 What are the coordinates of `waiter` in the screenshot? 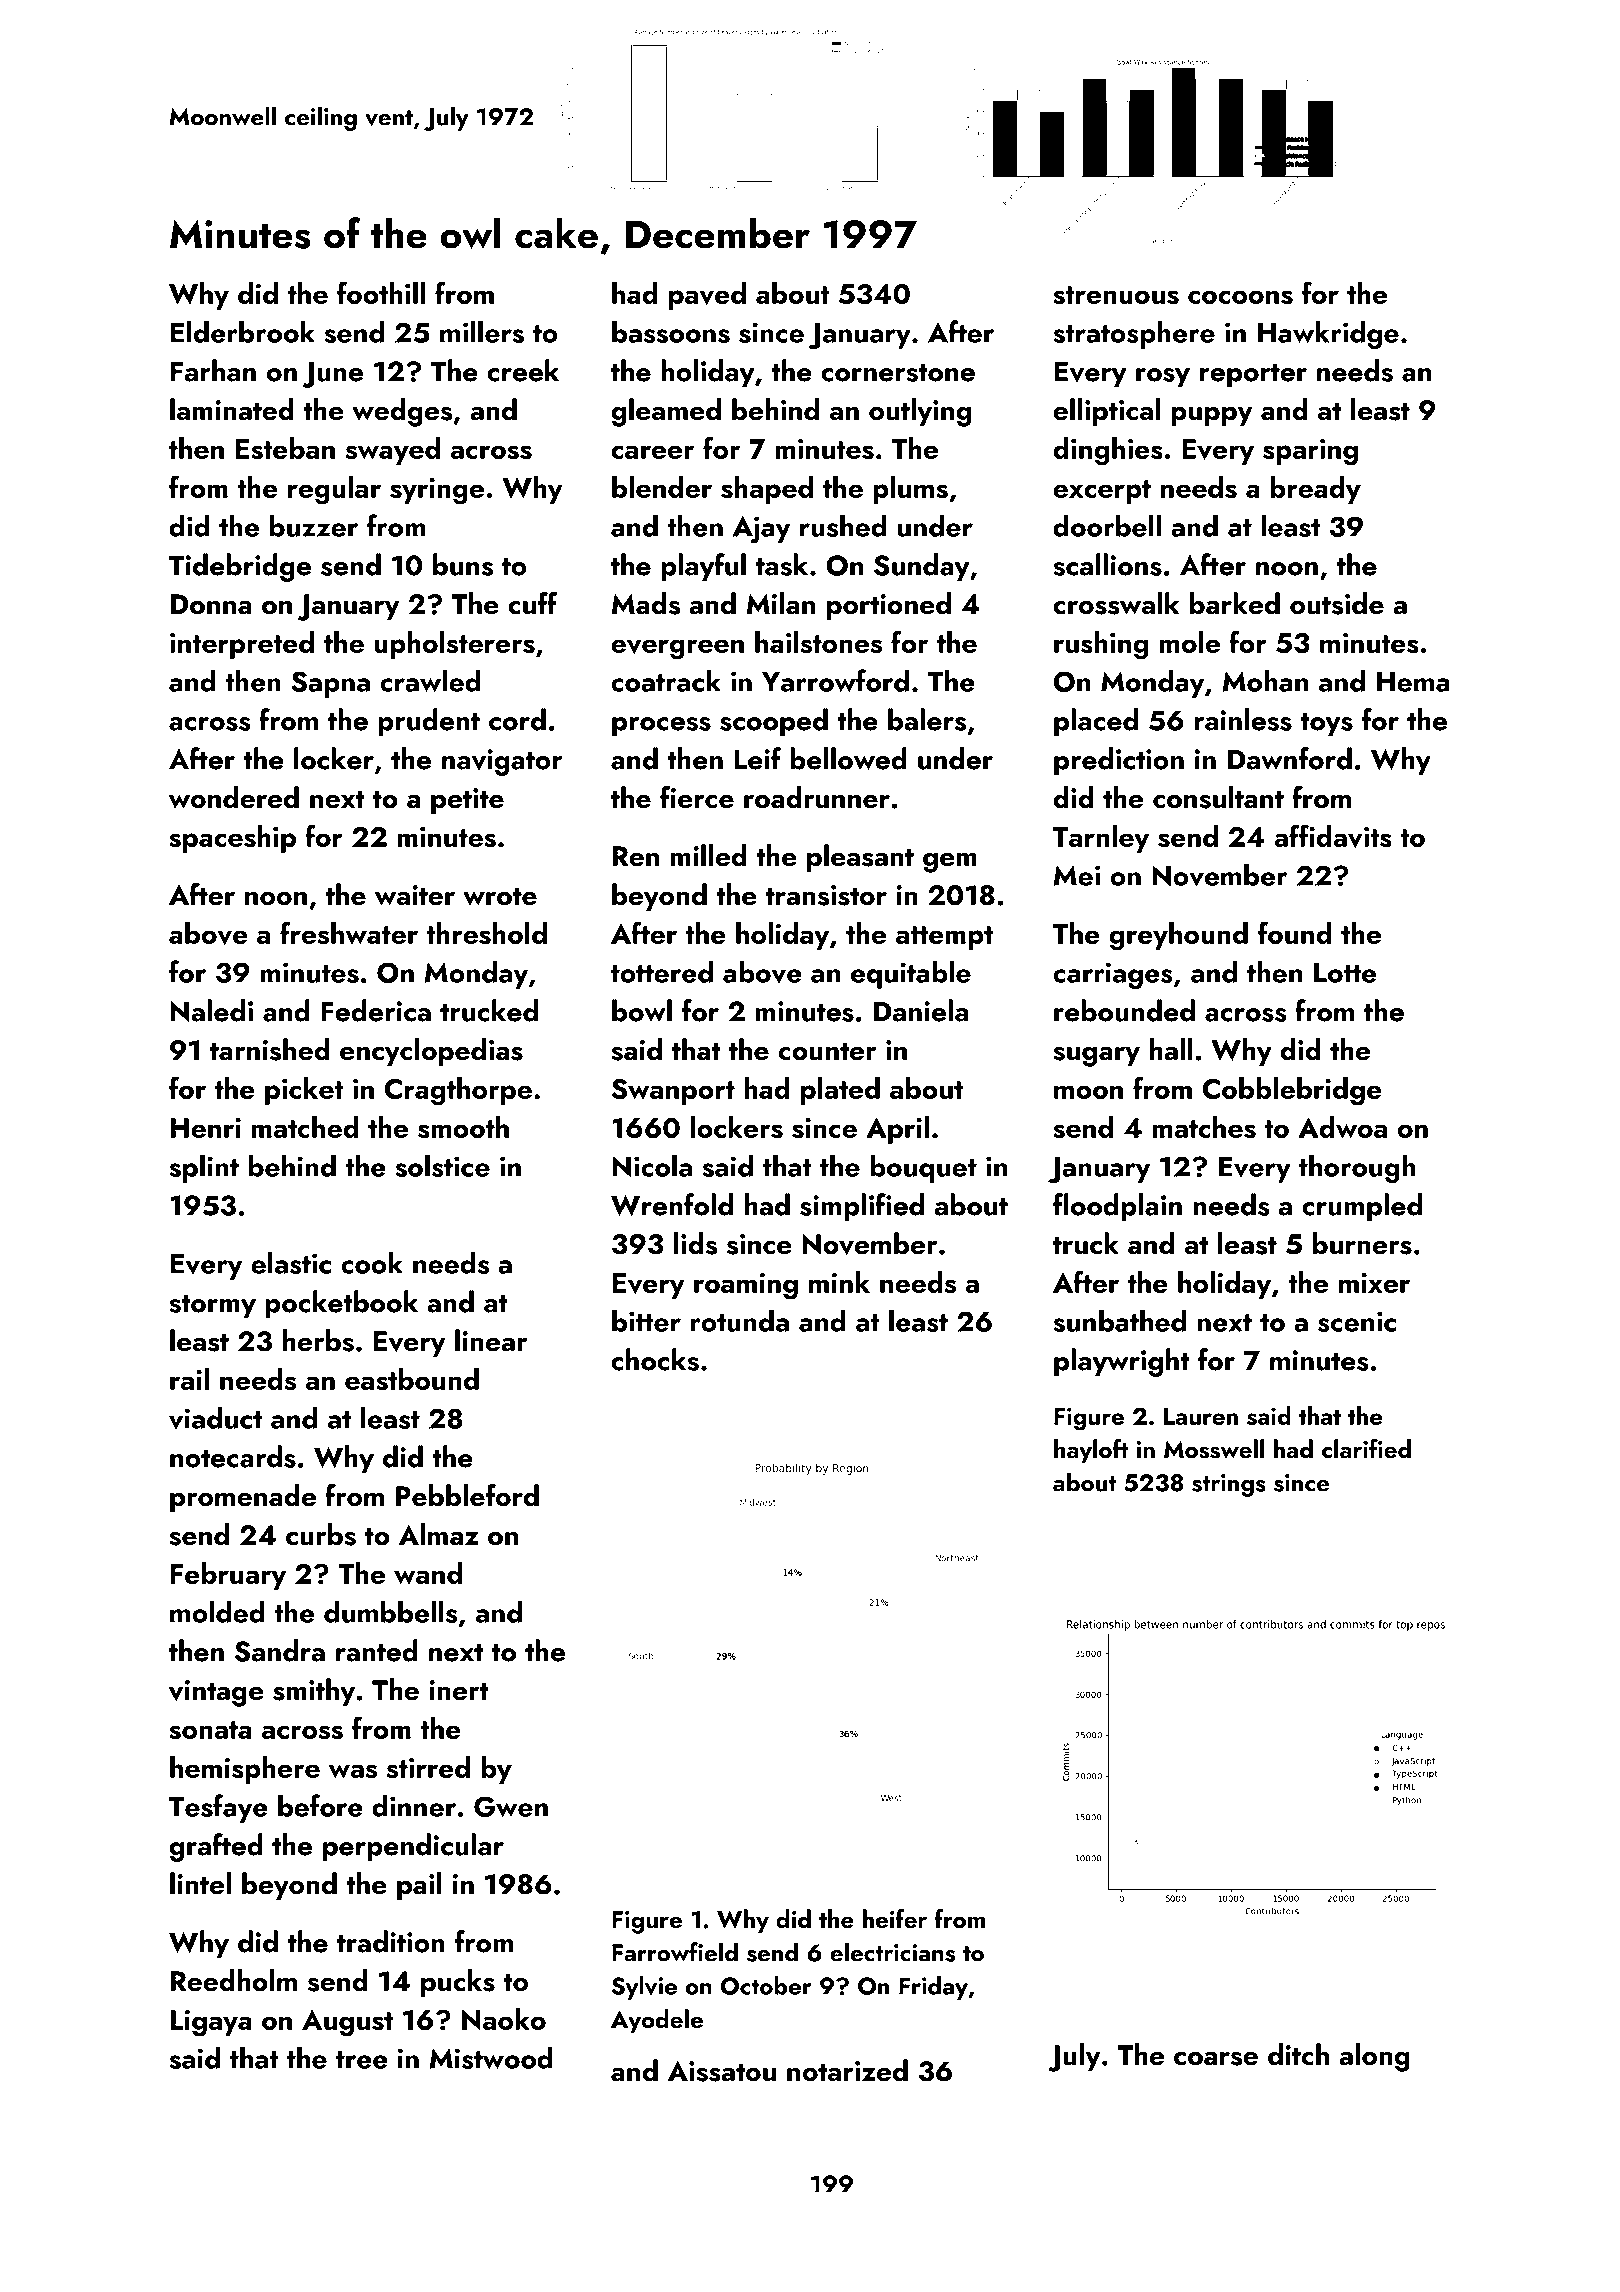 It's located at (415, 895).
